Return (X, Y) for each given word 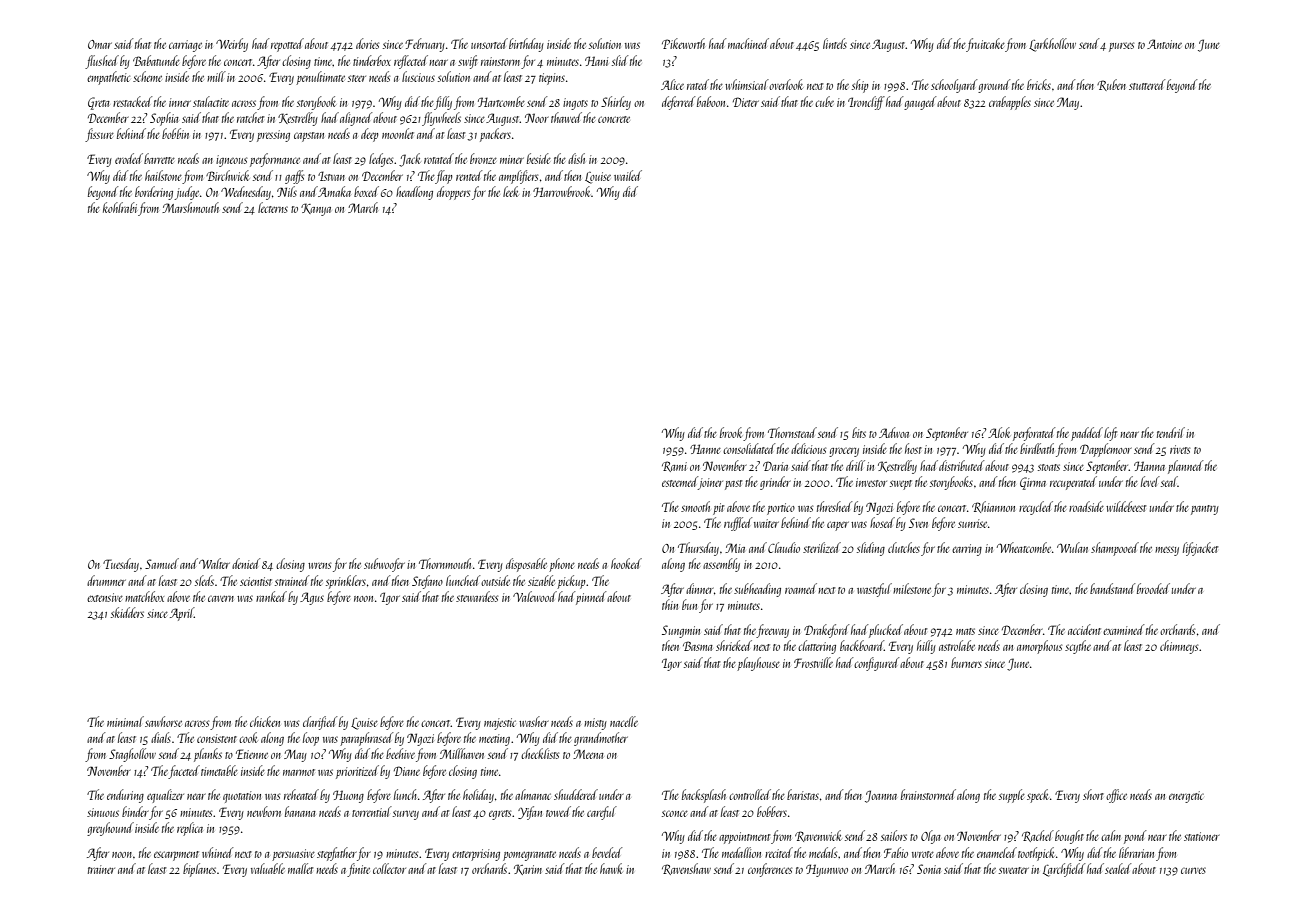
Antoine (1164, 44)
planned (1185, 467)
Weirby (232, 45)
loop (311, 739)
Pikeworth (683, 43)
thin (670, 604)
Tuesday (121, 565)
